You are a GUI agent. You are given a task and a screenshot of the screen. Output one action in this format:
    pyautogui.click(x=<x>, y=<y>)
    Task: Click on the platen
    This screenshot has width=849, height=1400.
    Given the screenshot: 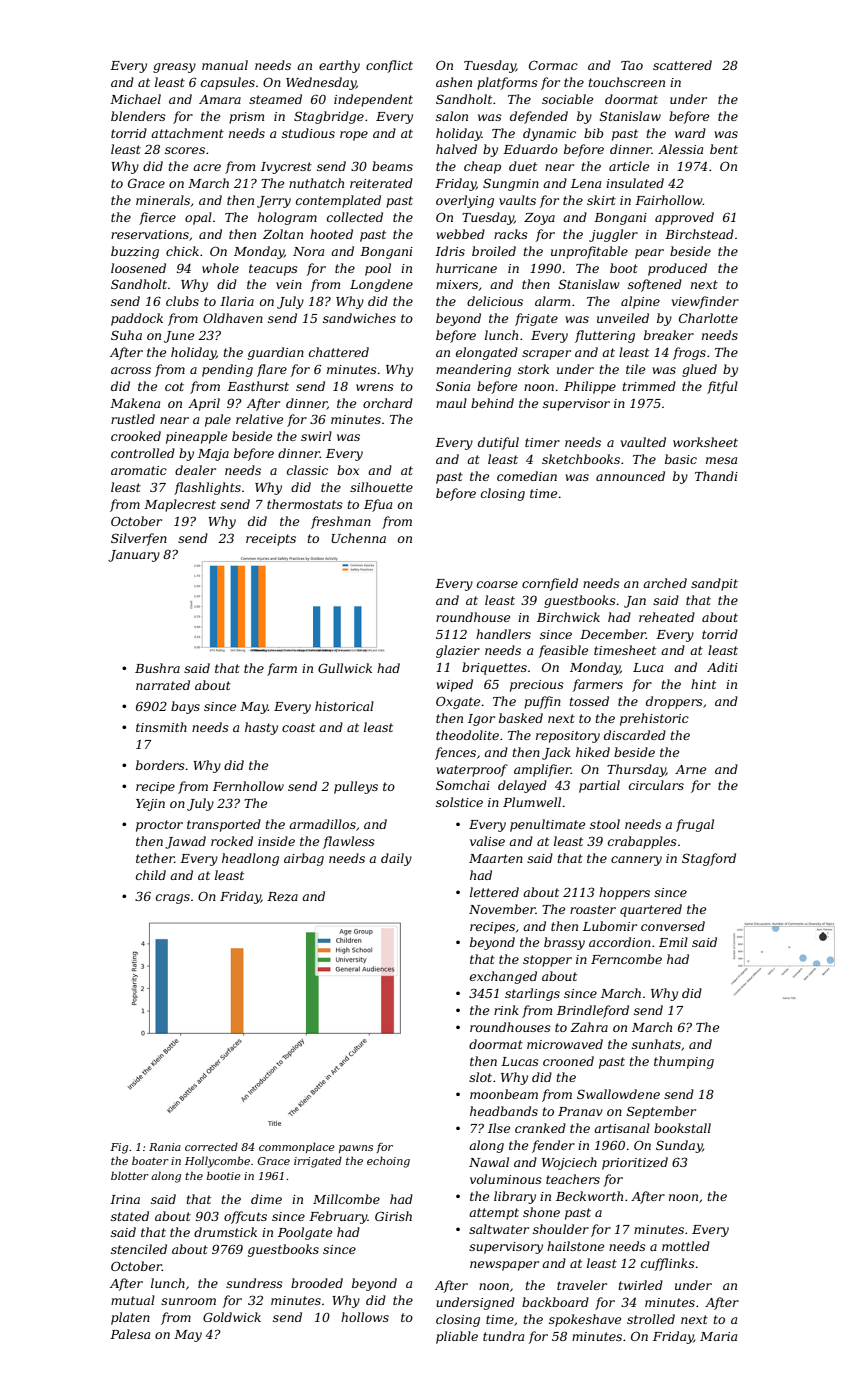 What is the action you would take?
    pyautogui.click(x=130, y=1318)
